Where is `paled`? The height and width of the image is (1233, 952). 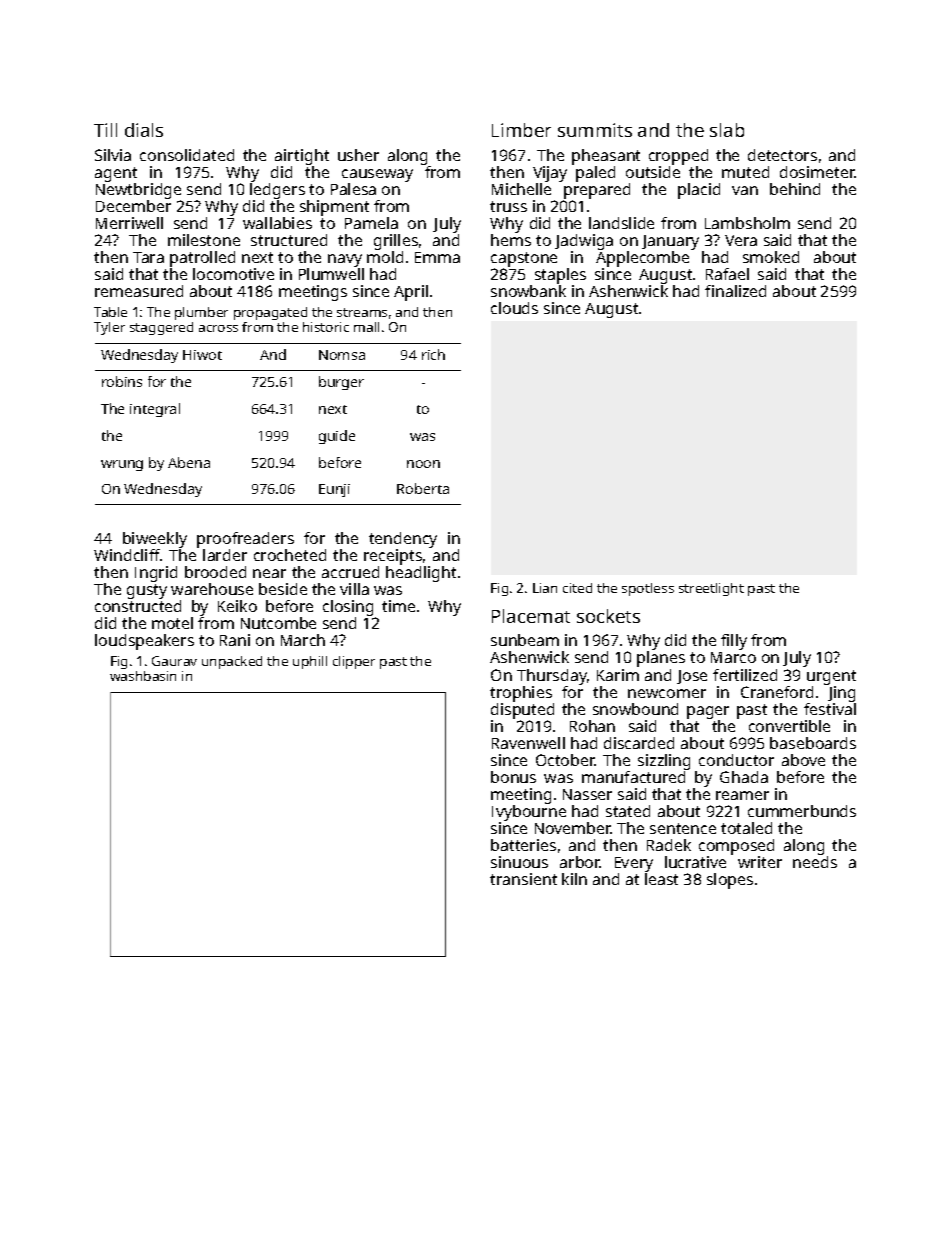
paled is located at coordinates (595, 174).
